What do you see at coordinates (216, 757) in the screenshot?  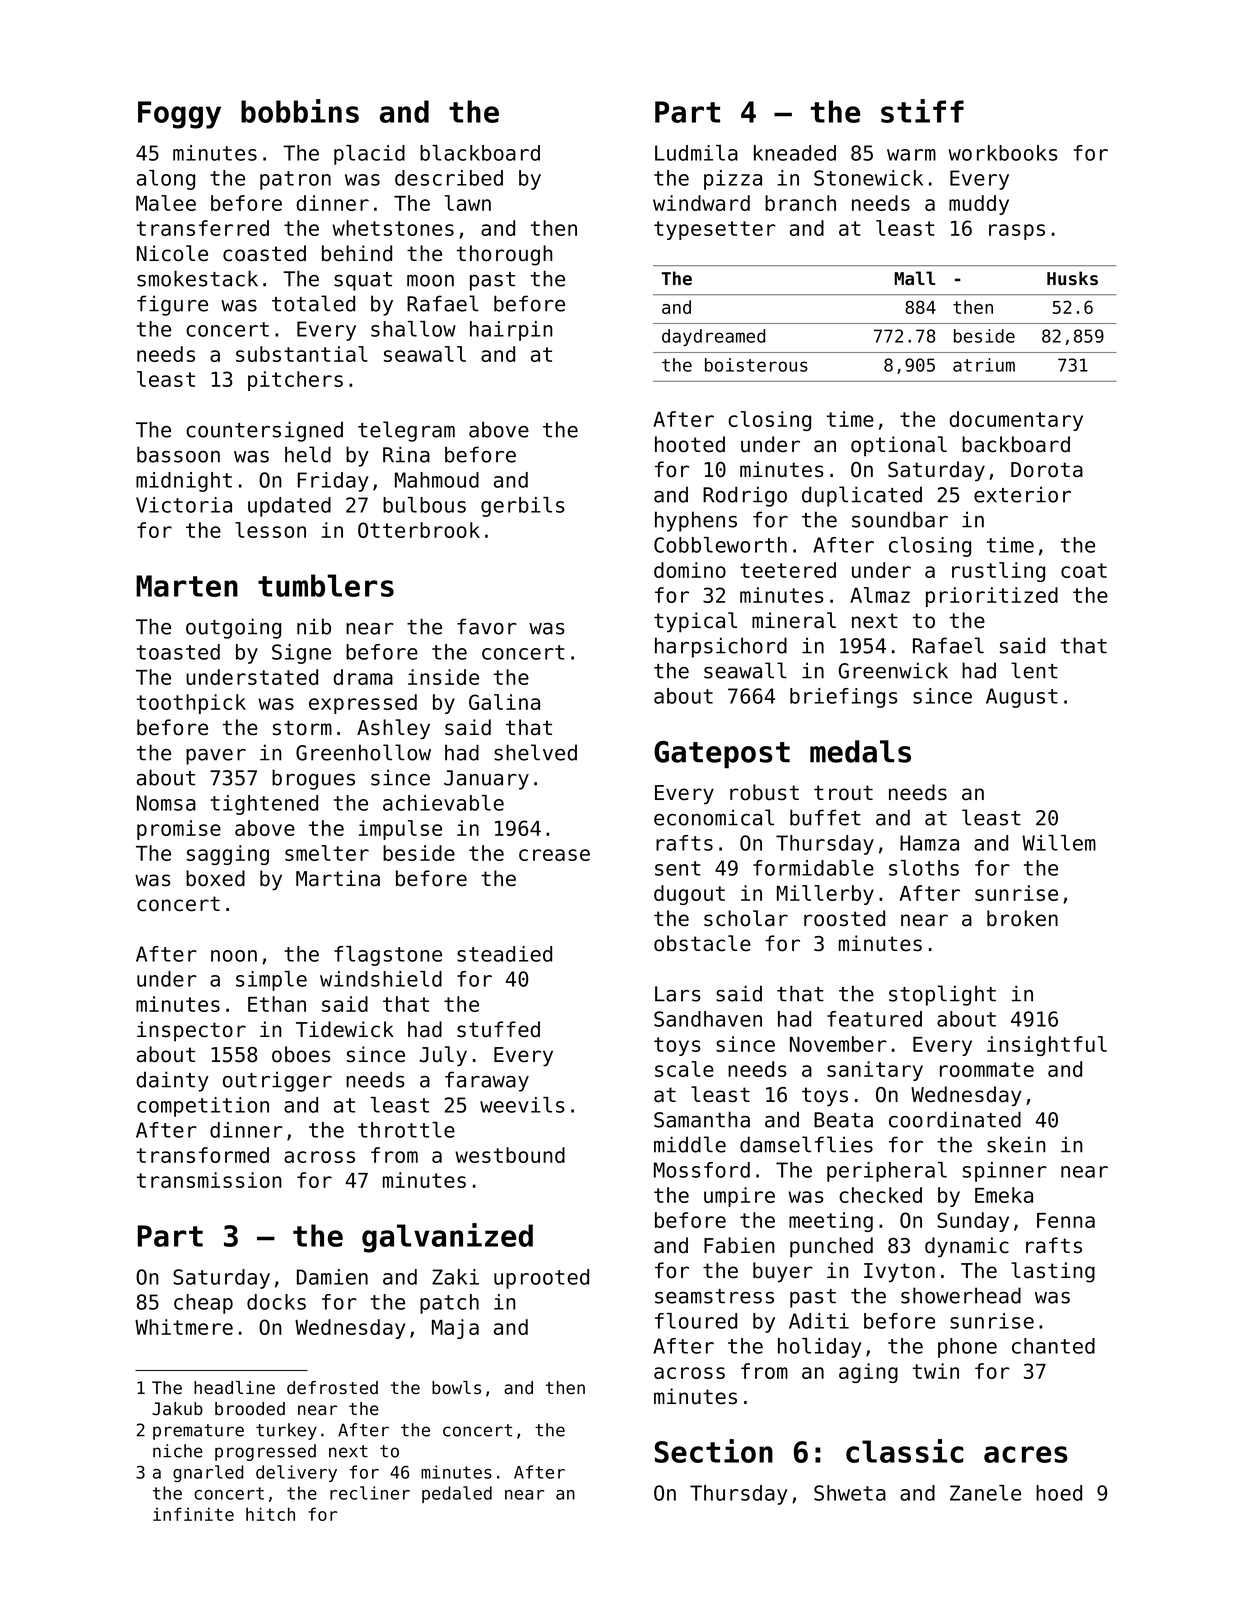 I see `paver` at bounding box center [216, 757].
